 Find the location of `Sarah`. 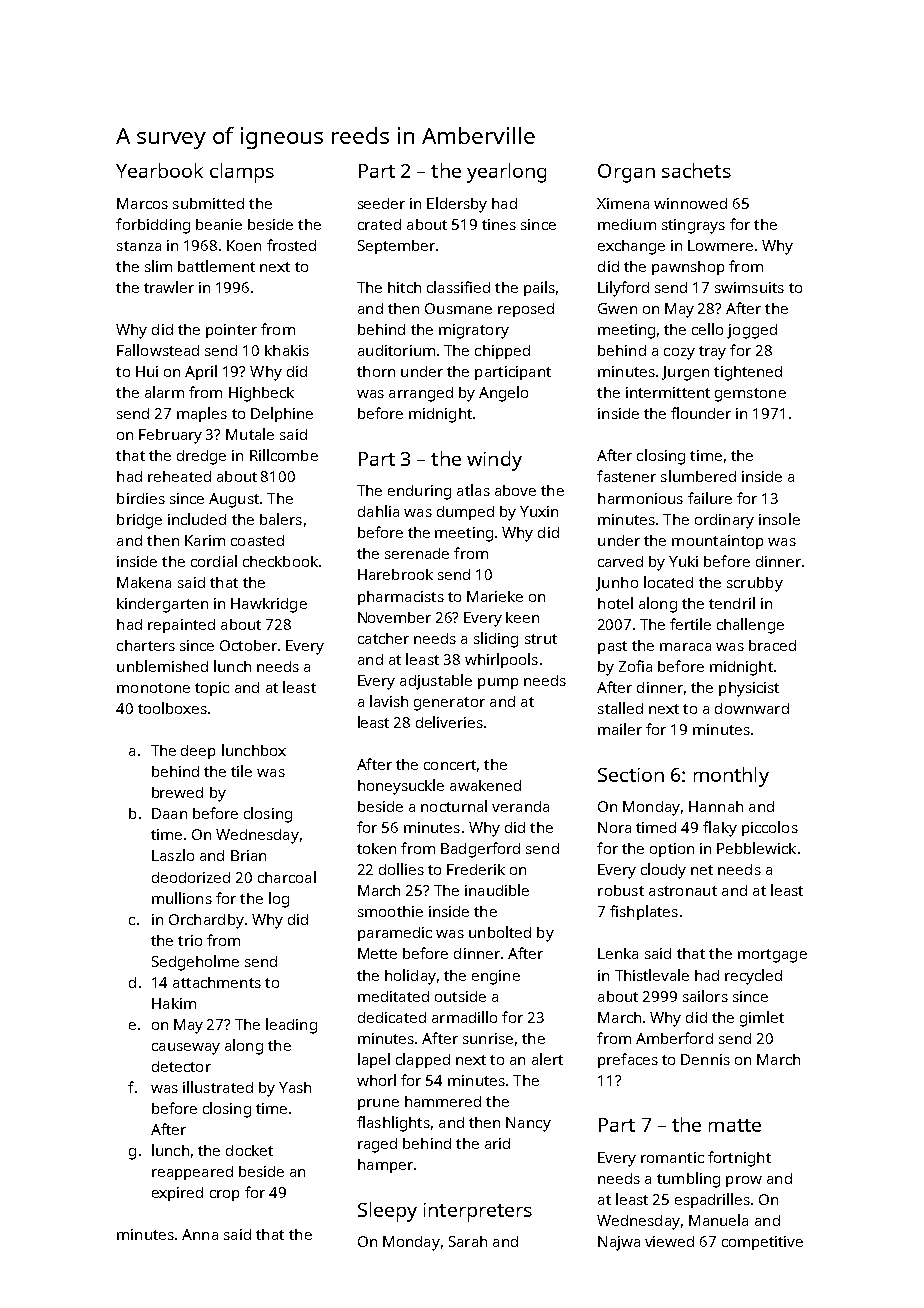

Sarah is located at coordinates (468, 1241).
